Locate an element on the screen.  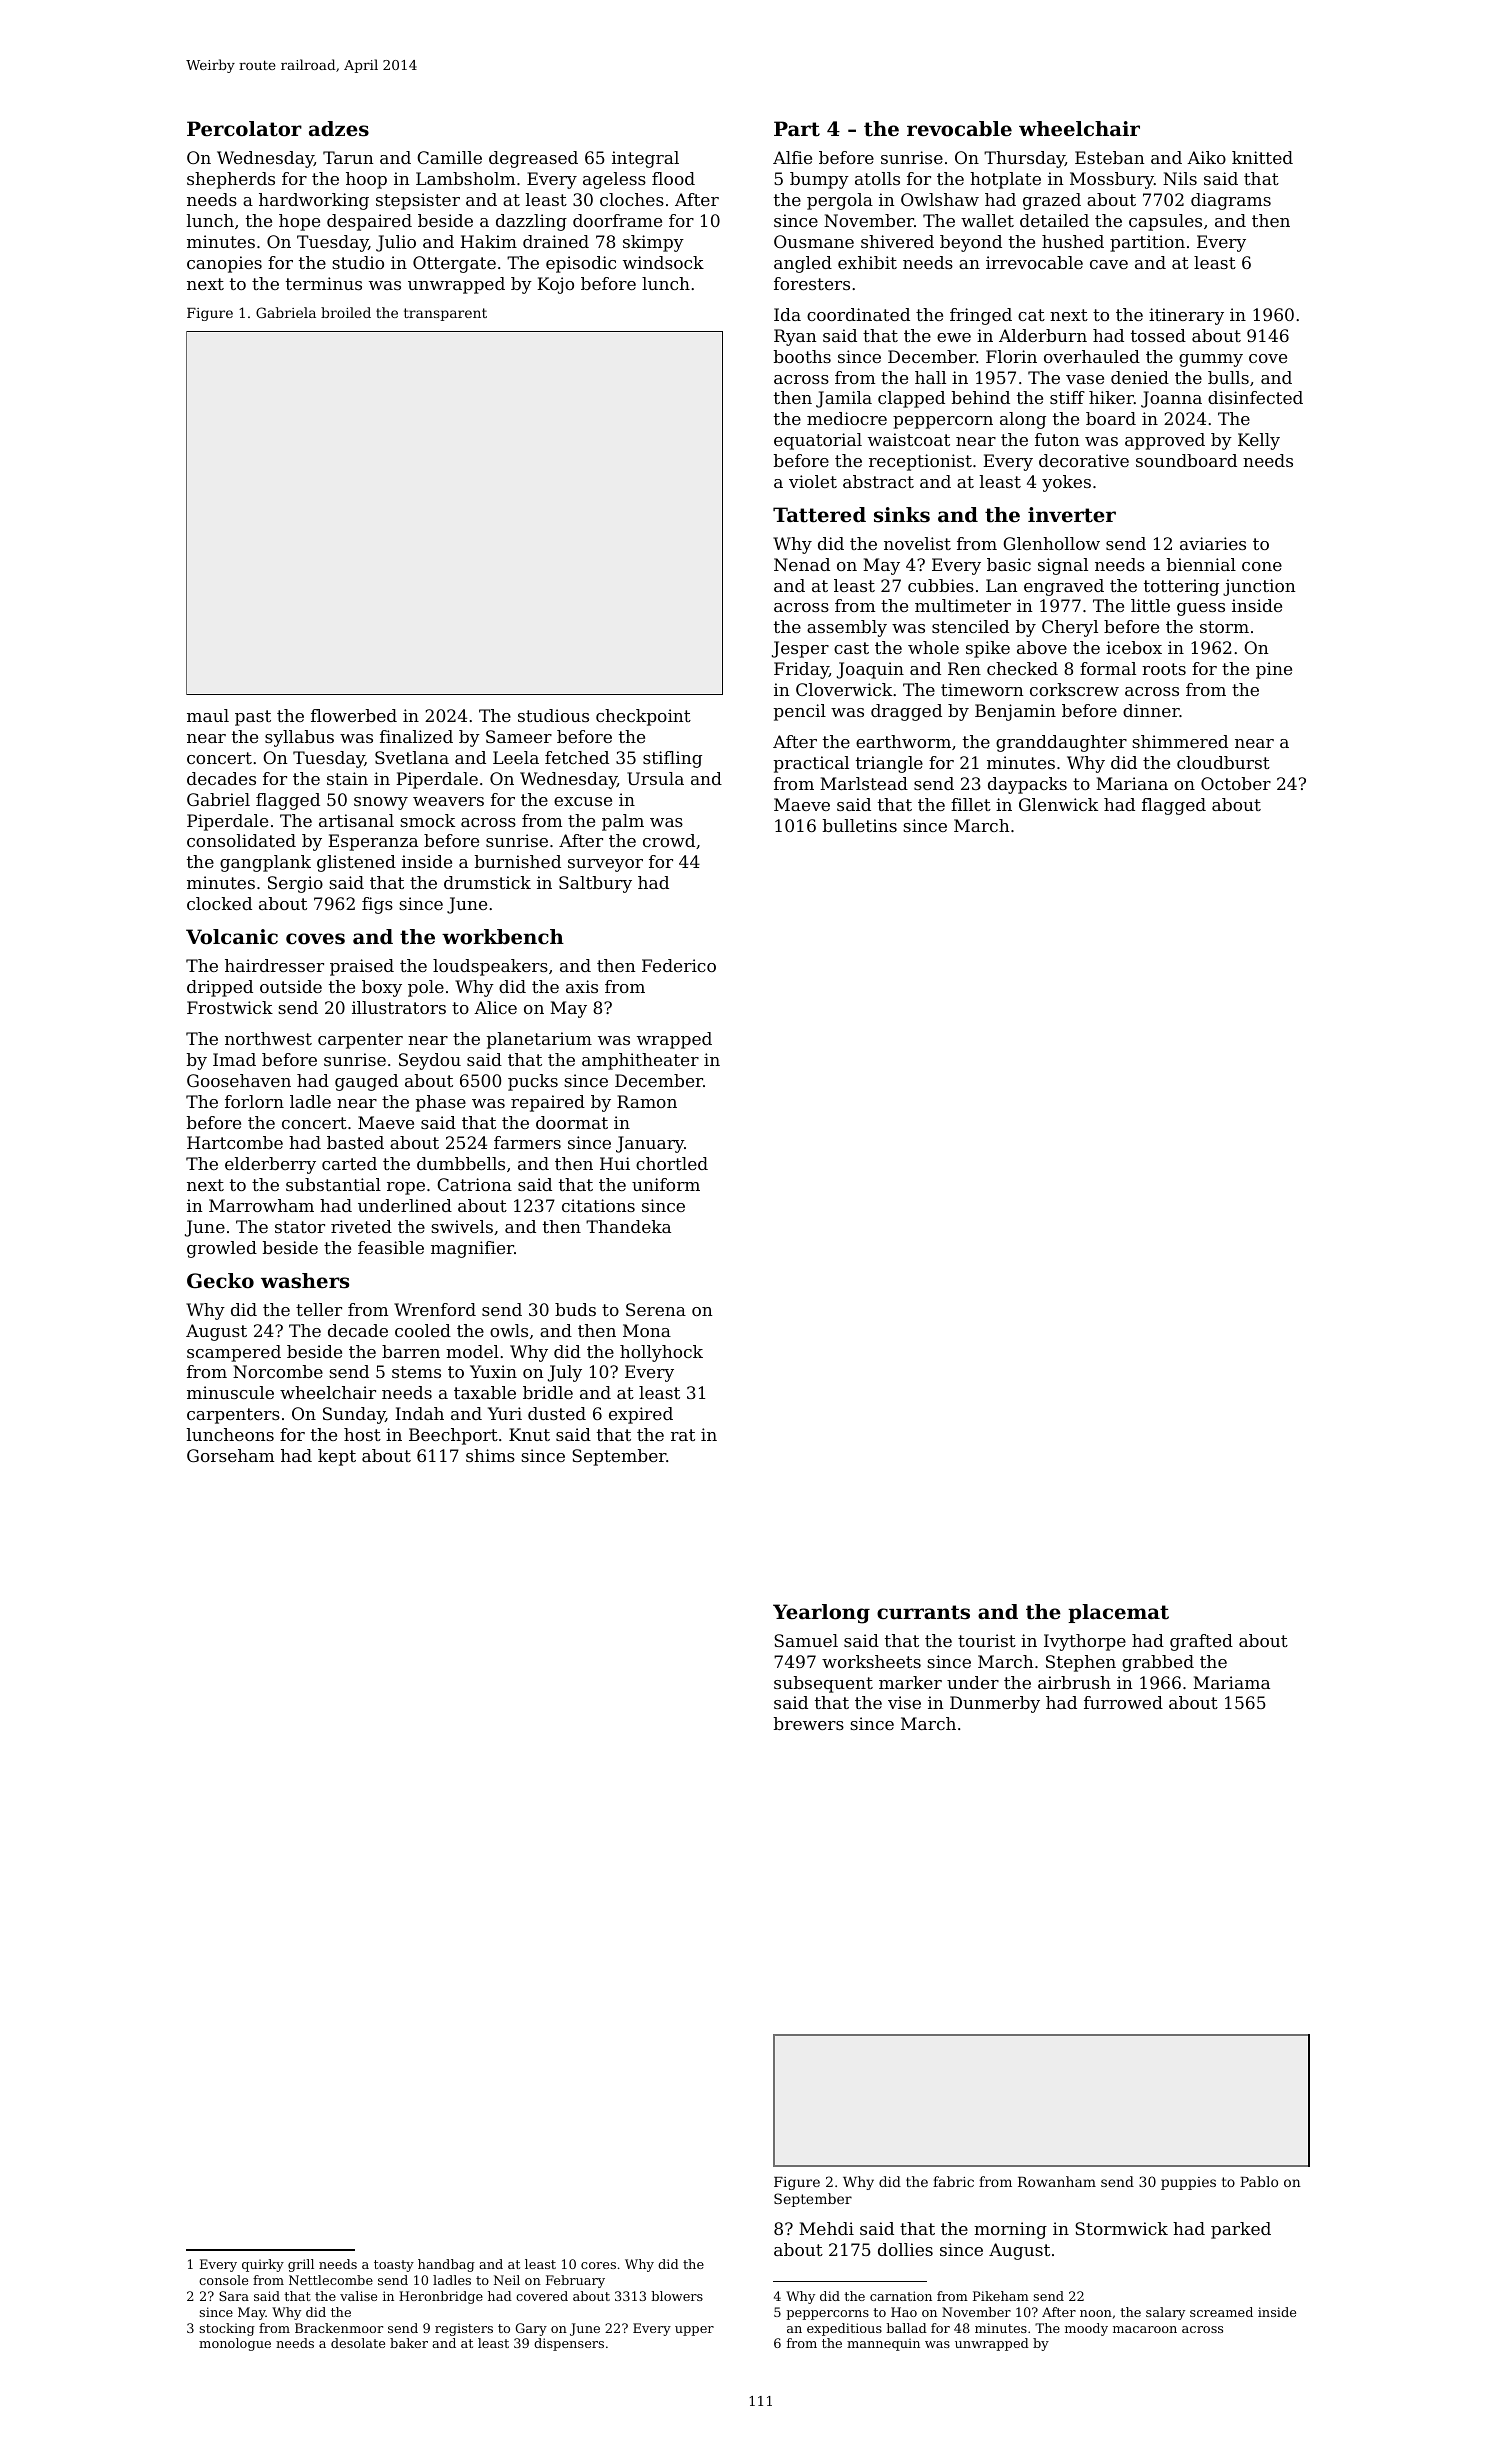
kept is located at coordinates (337, 1457).
